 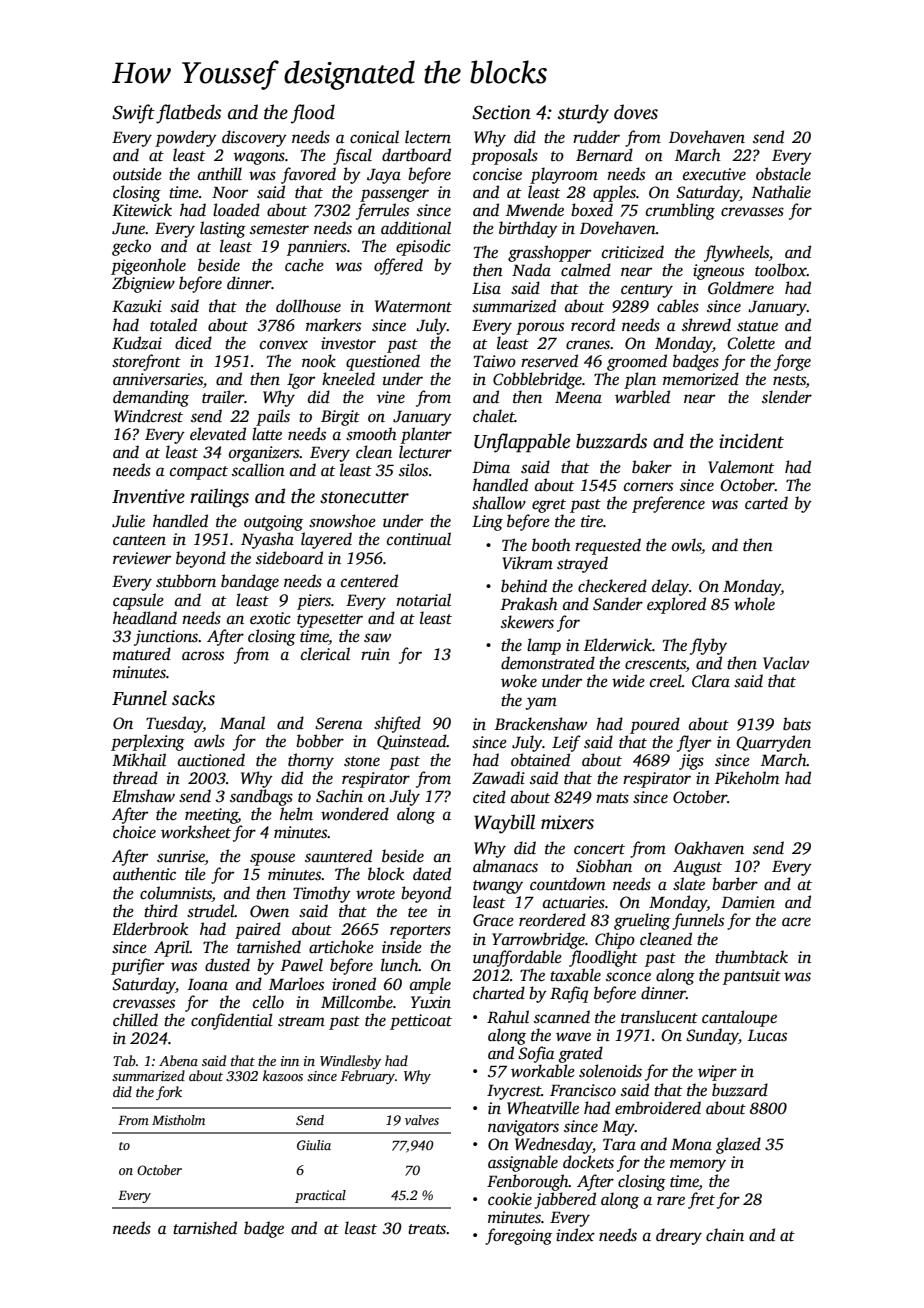 I want to click on dollhouse, so click(x=308, y=306).
